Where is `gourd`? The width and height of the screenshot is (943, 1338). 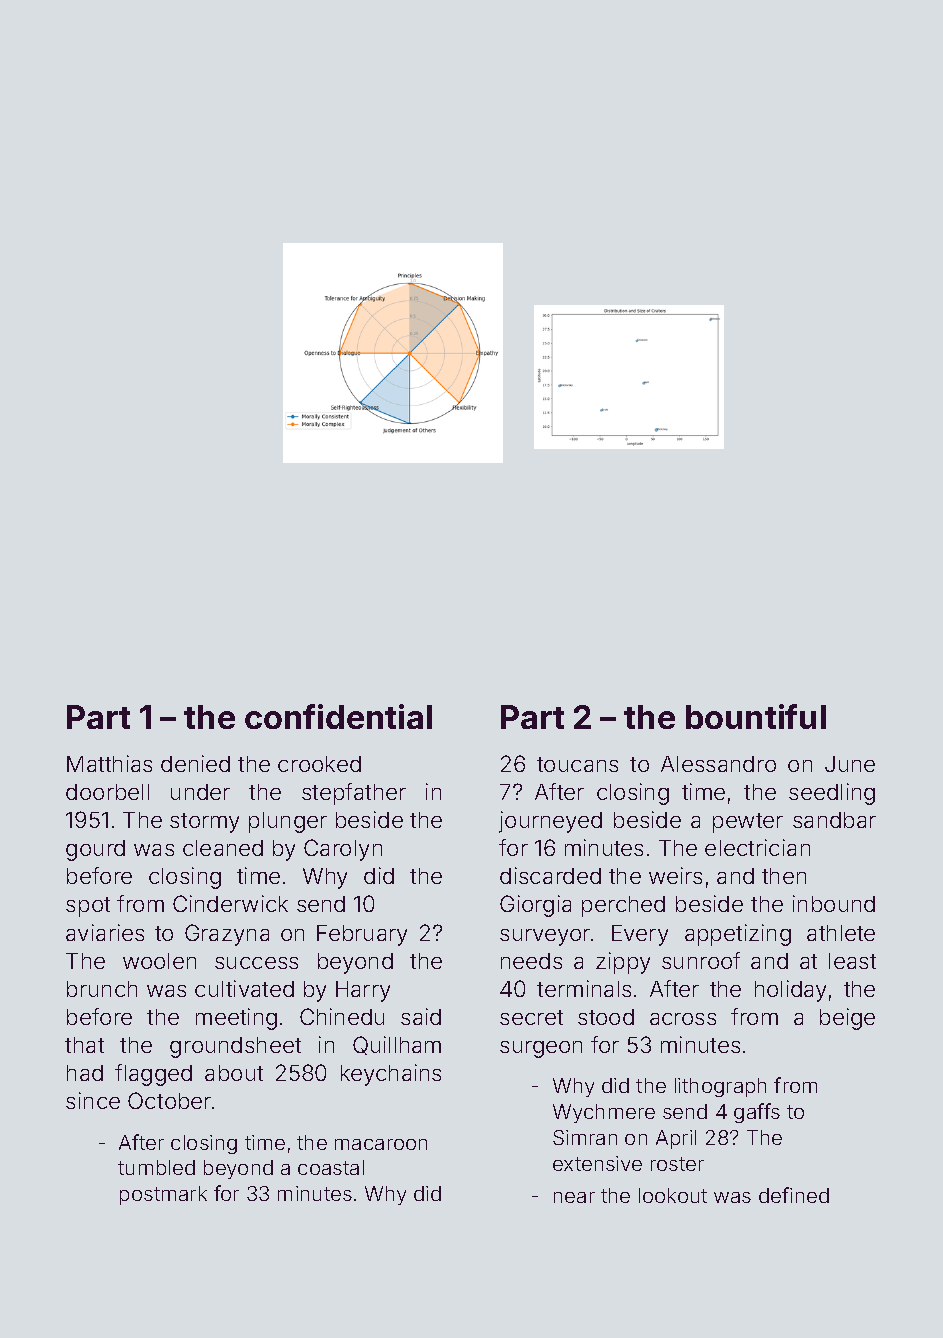
gourd is located at coordinates (95, 850).
